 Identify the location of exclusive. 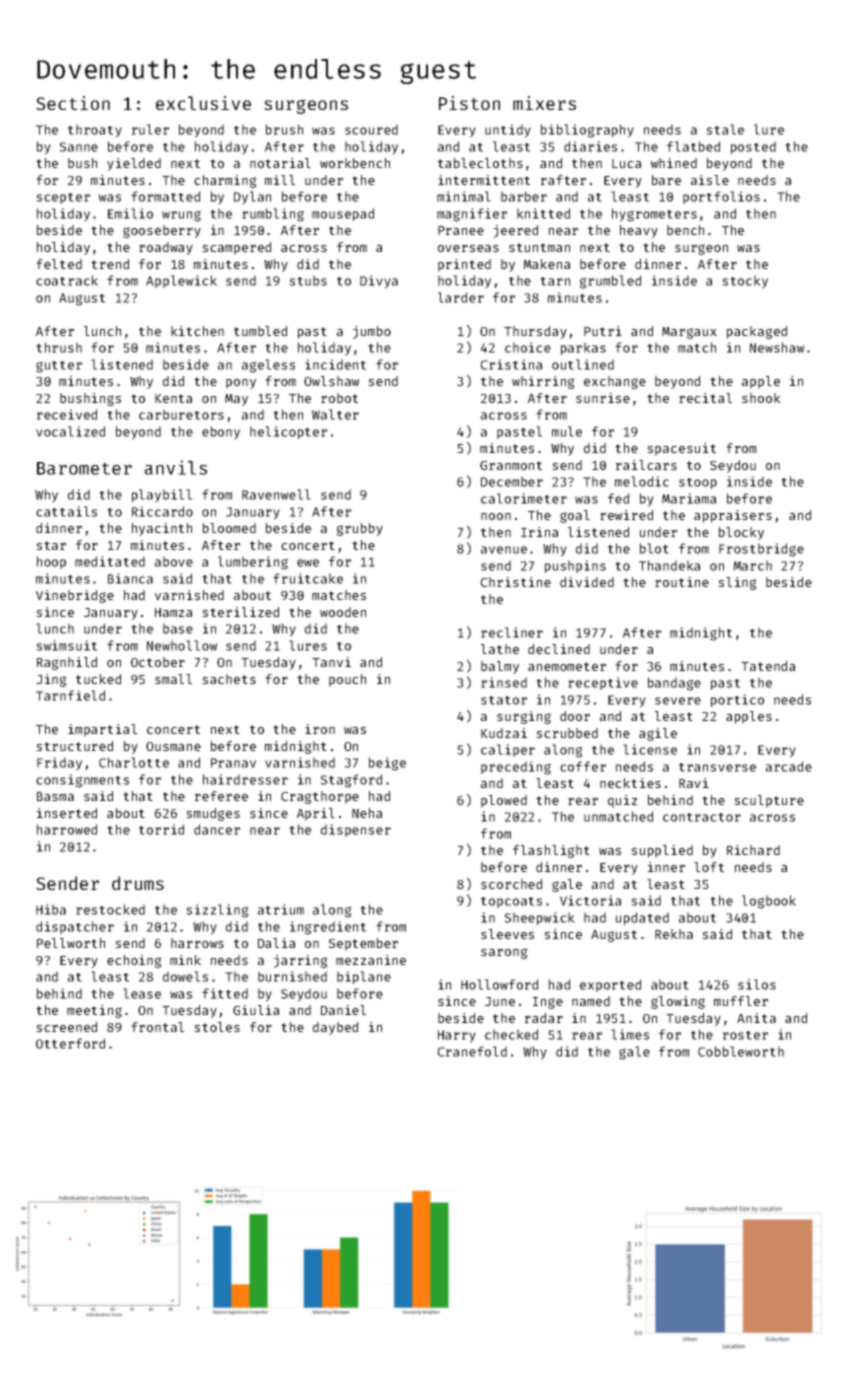
(203, 103).
